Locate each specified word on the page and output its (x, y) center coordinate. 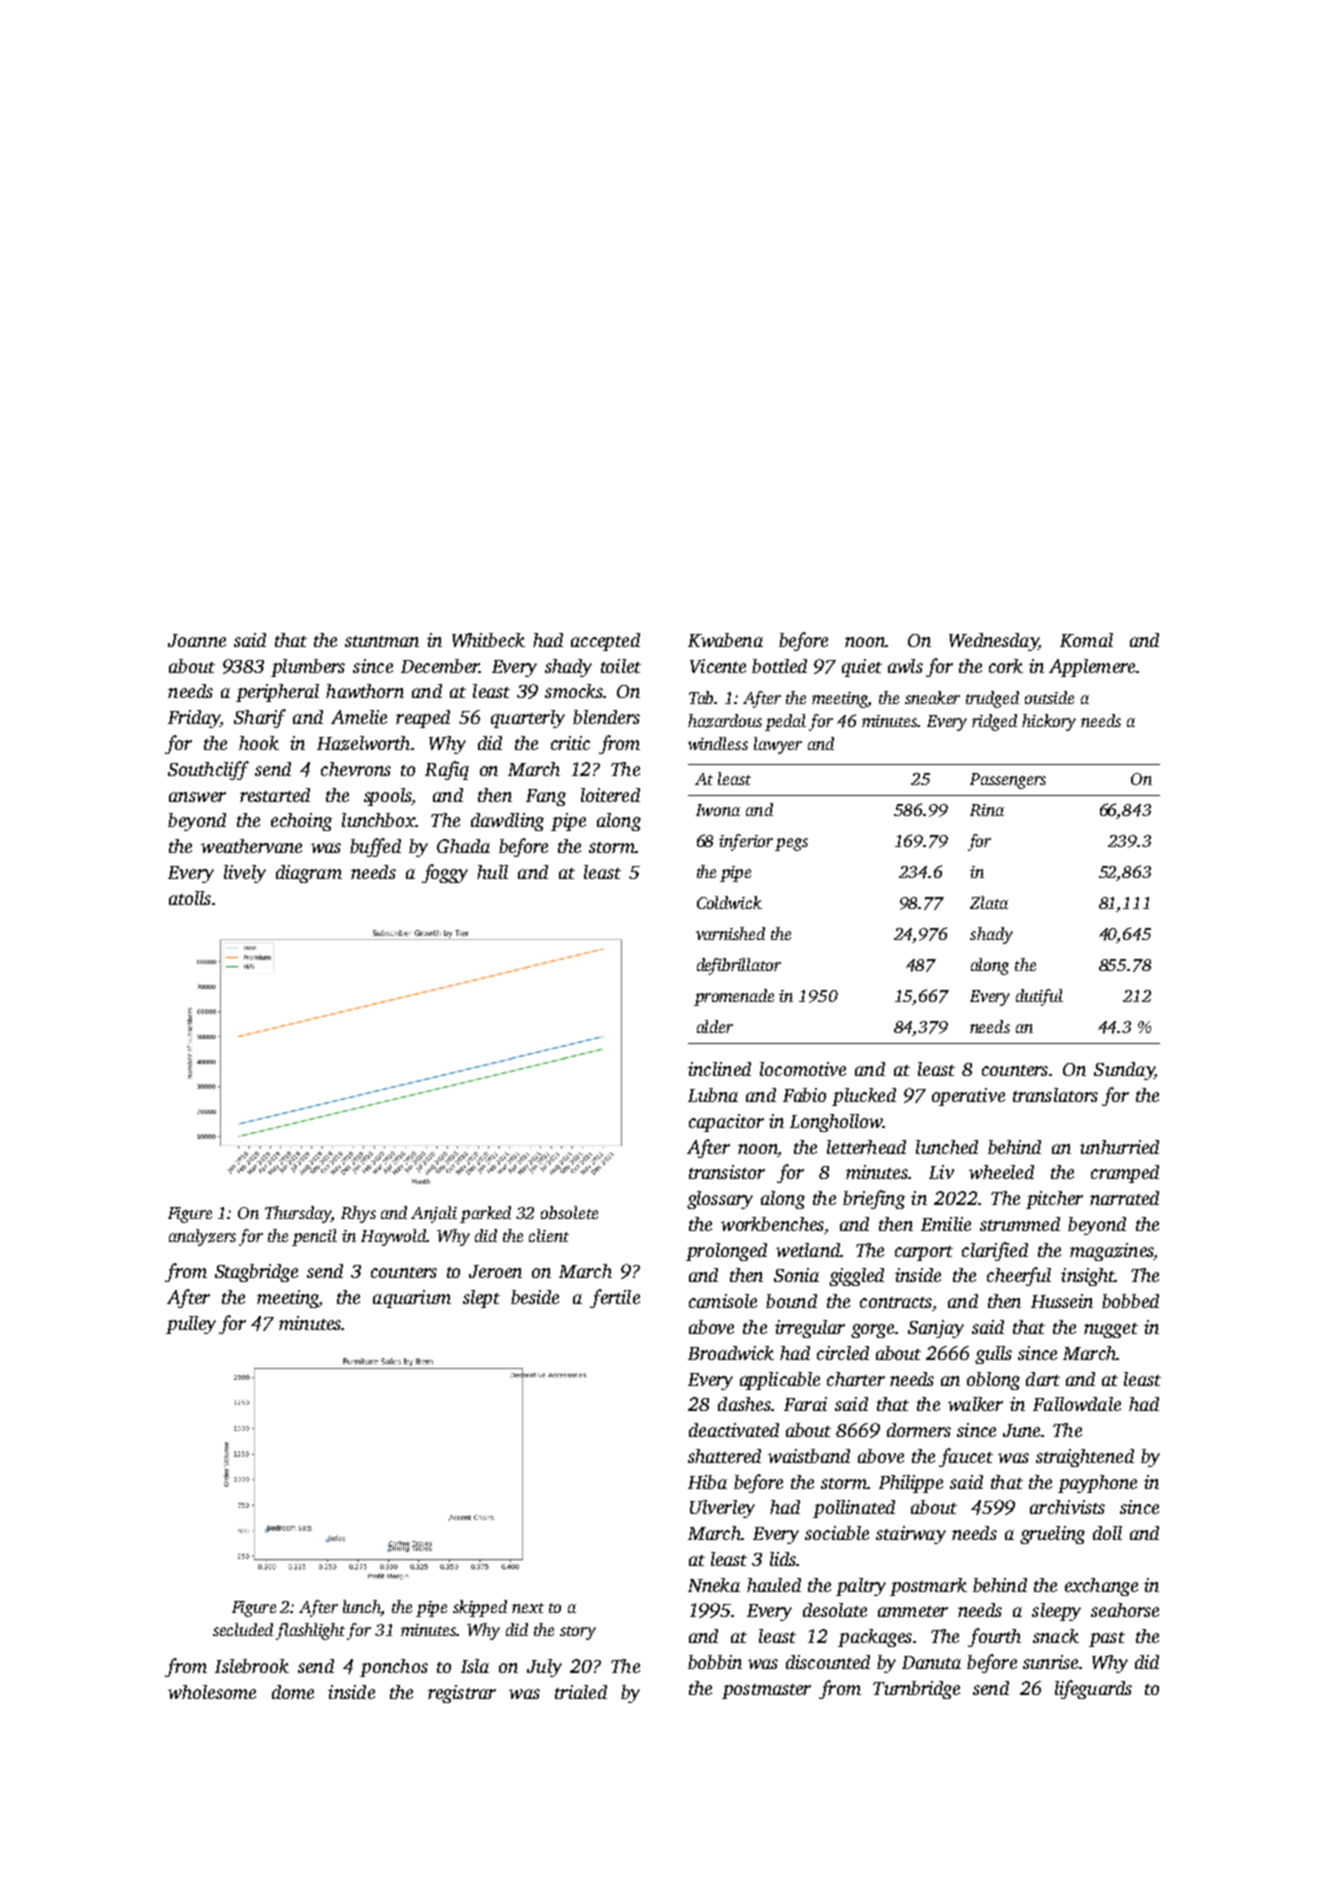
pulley (191, 1325)
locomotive (803, 1069)
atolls (190, 898)
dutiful (1039, 997)
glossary (720, 1200)
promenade (734, 997)
